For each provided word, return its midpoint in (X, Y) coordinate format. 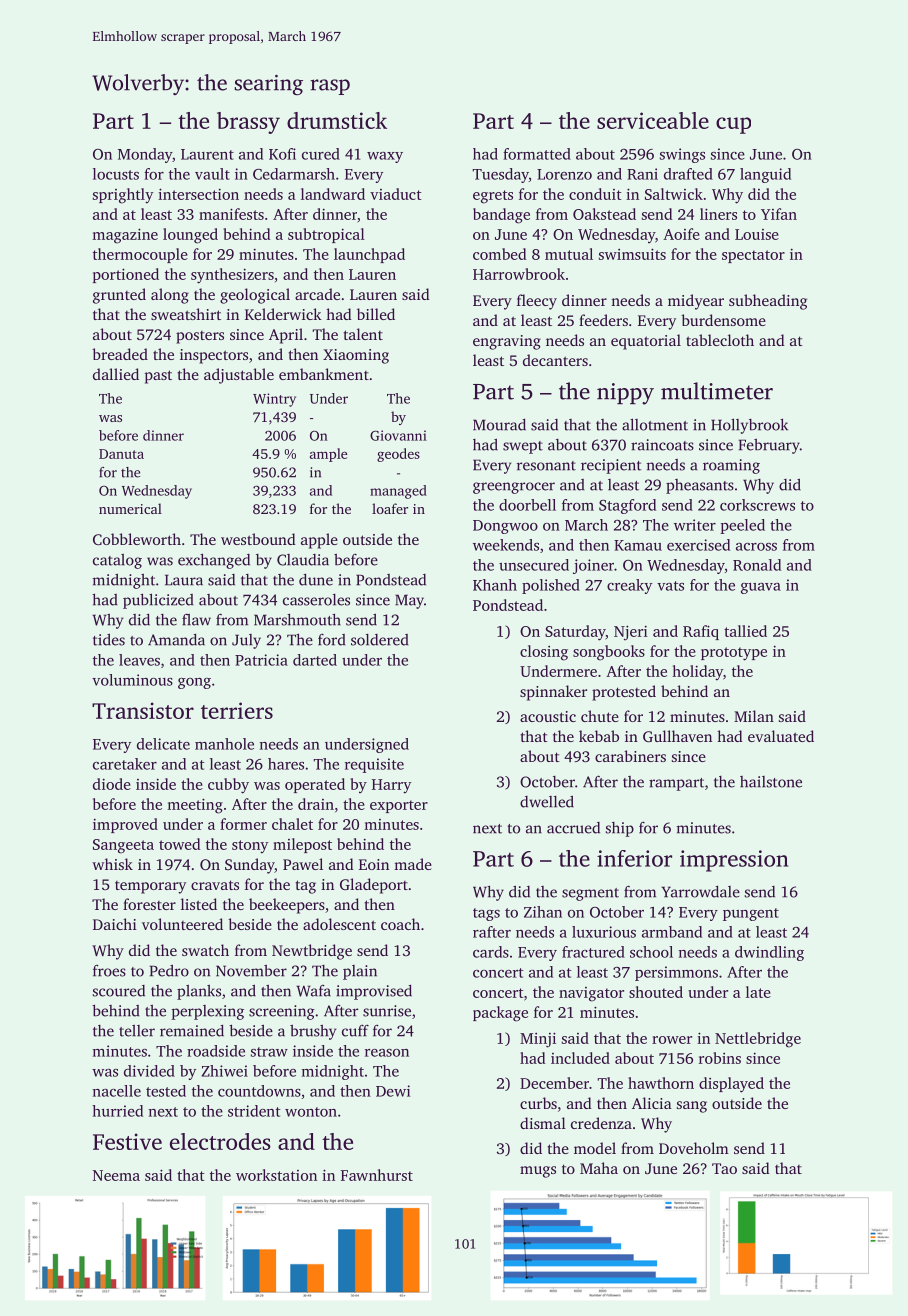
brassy (248, 123)
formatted (537, 154)
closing (544, 653)
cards (491, 952)
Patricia (261, 660)
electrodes (220, 1141)
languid (765, 175)
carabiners (630, 756)
